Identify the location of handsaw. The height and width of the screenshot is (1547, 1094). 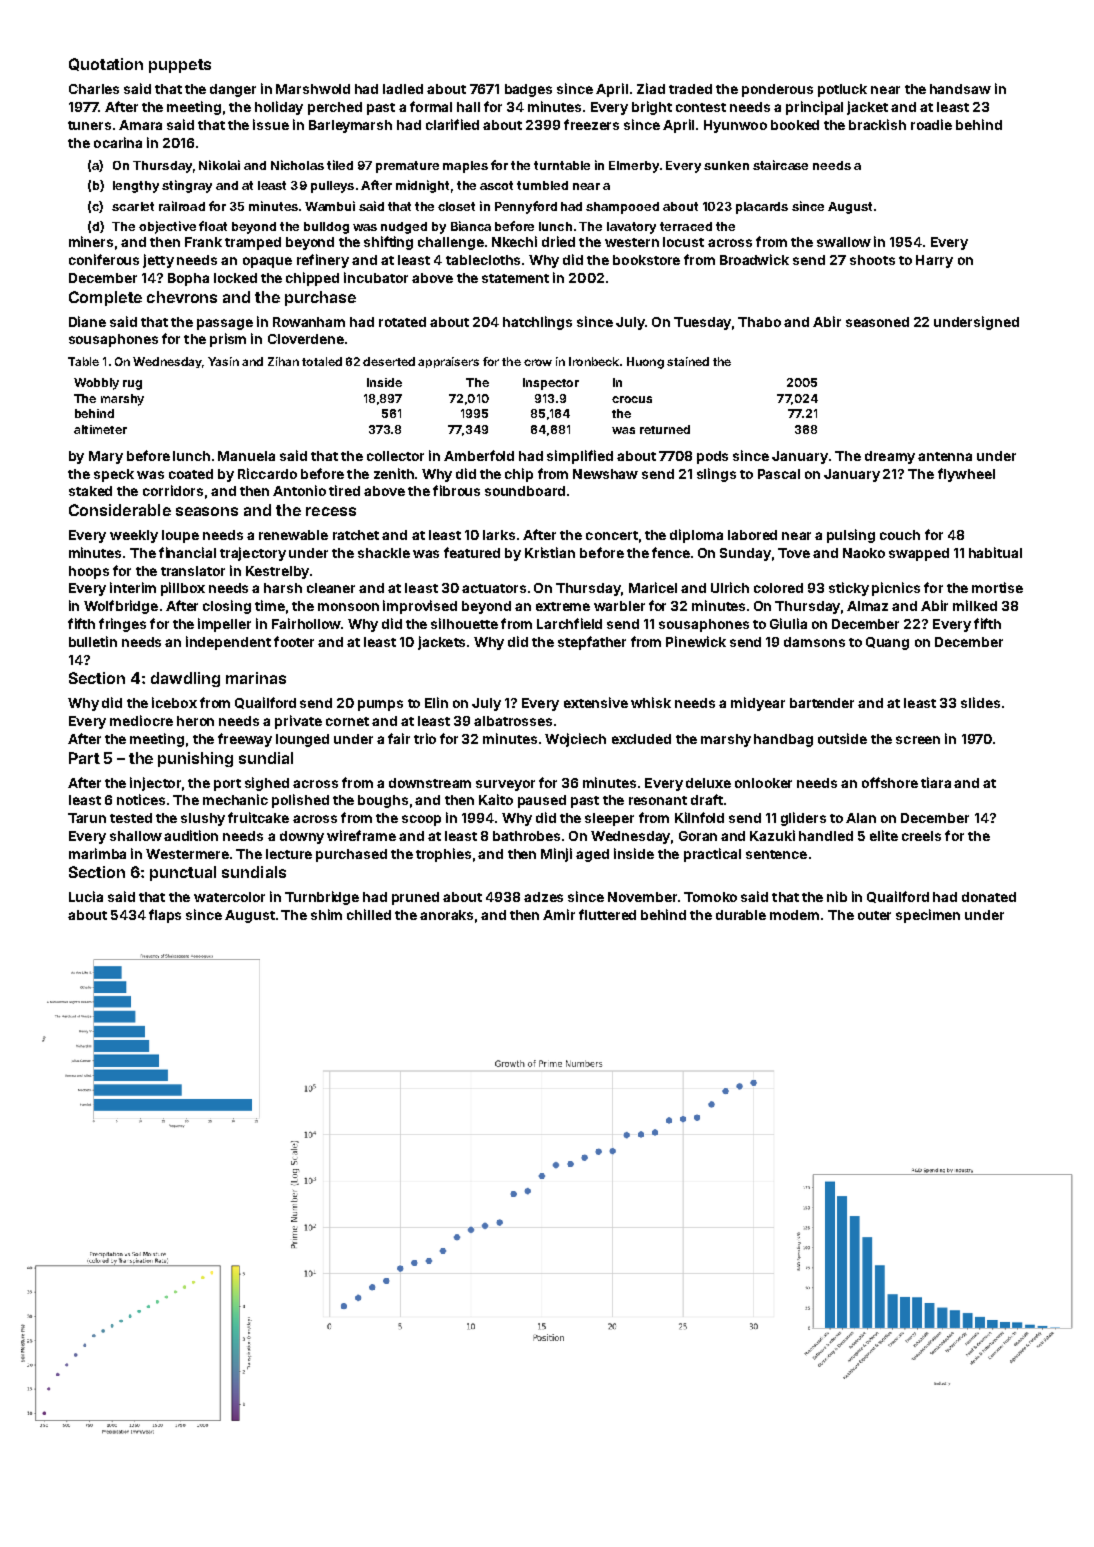
(960, 89).
